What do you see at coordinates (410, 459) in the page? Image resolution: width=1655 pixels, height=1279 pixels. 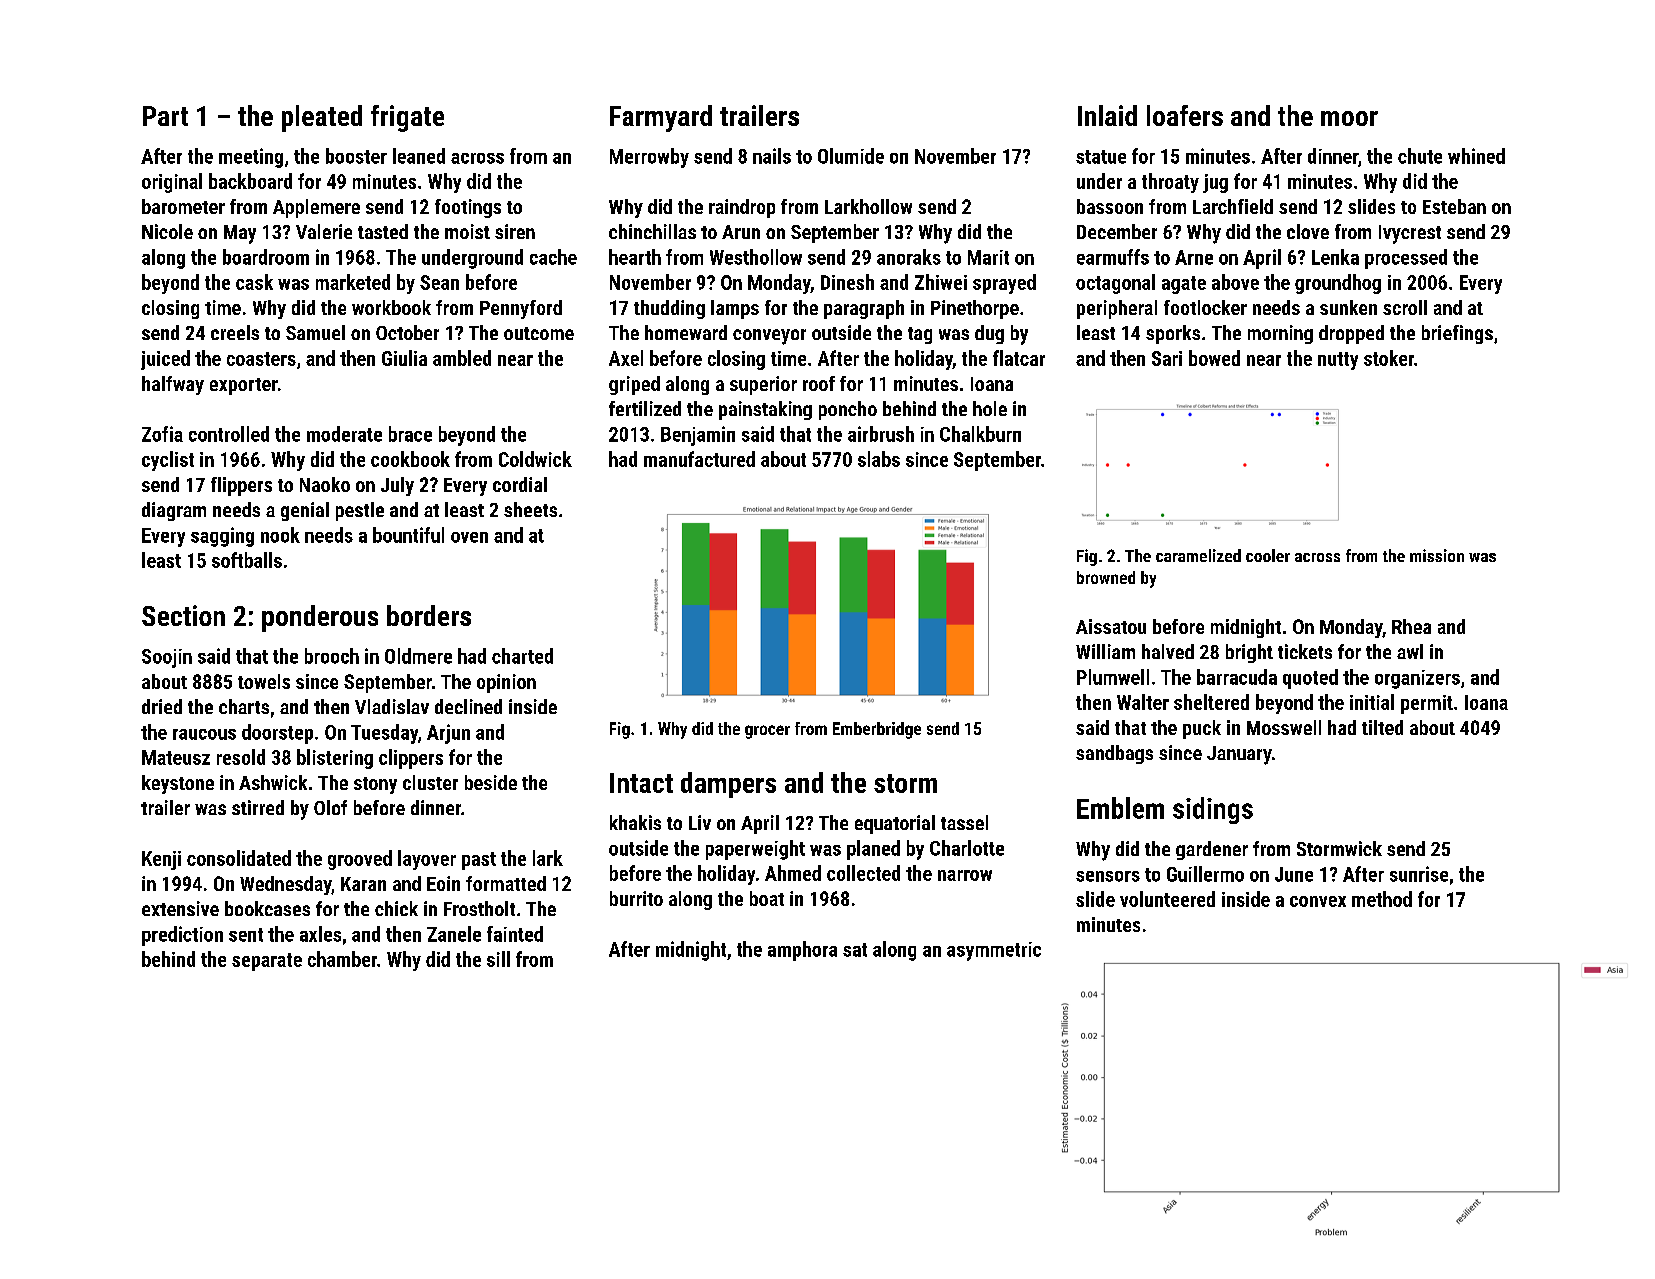 I see `cookbook` at bounding box center [410, 459].
